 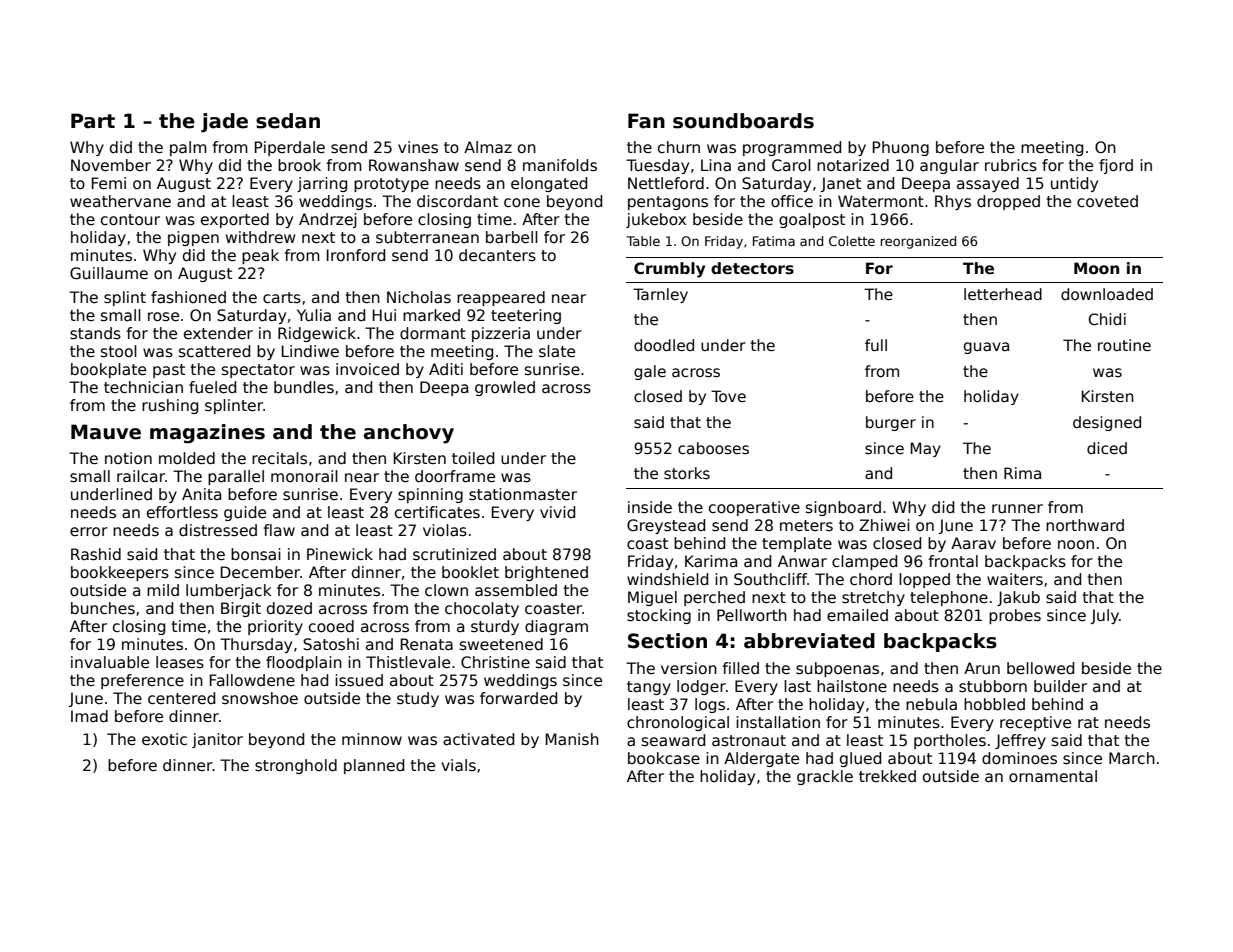 I want to click on fjord, so click(x=1116, y=166).
